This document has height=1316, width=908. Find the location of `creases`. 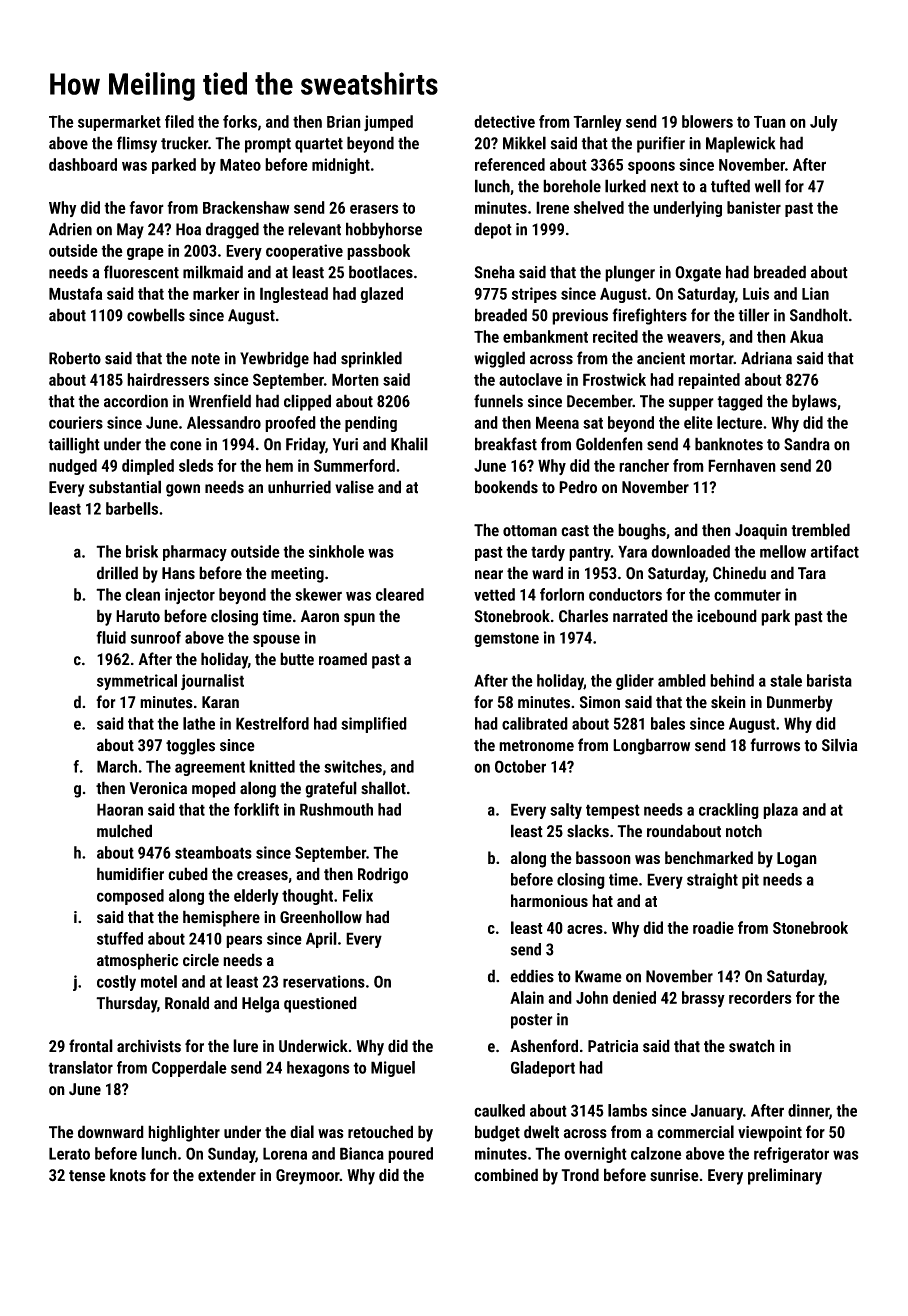

creases is located at coordinates (262, 876).
